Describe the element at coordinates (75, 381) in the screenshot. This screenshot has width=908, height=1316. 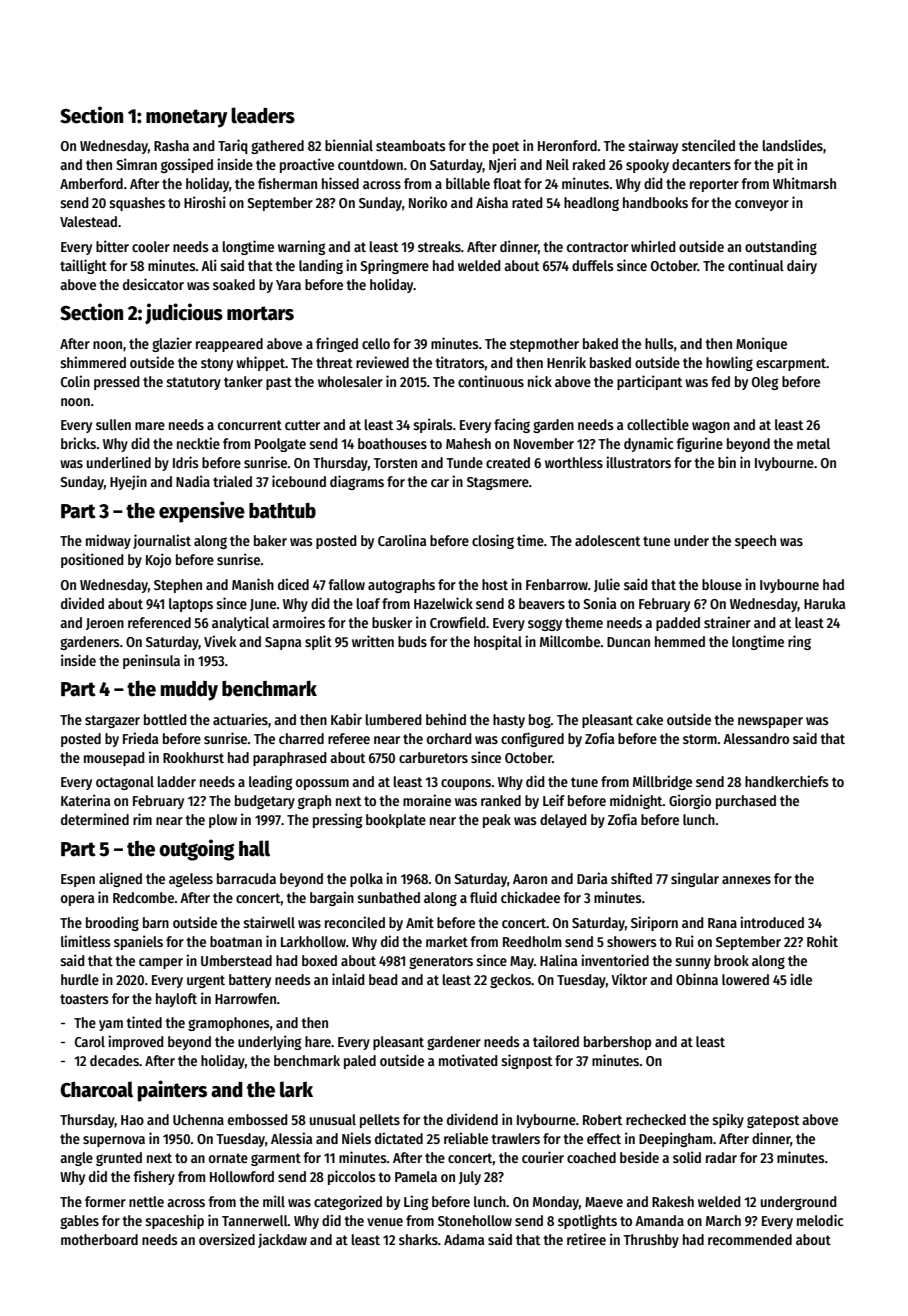
I see `Colin` at that location.
